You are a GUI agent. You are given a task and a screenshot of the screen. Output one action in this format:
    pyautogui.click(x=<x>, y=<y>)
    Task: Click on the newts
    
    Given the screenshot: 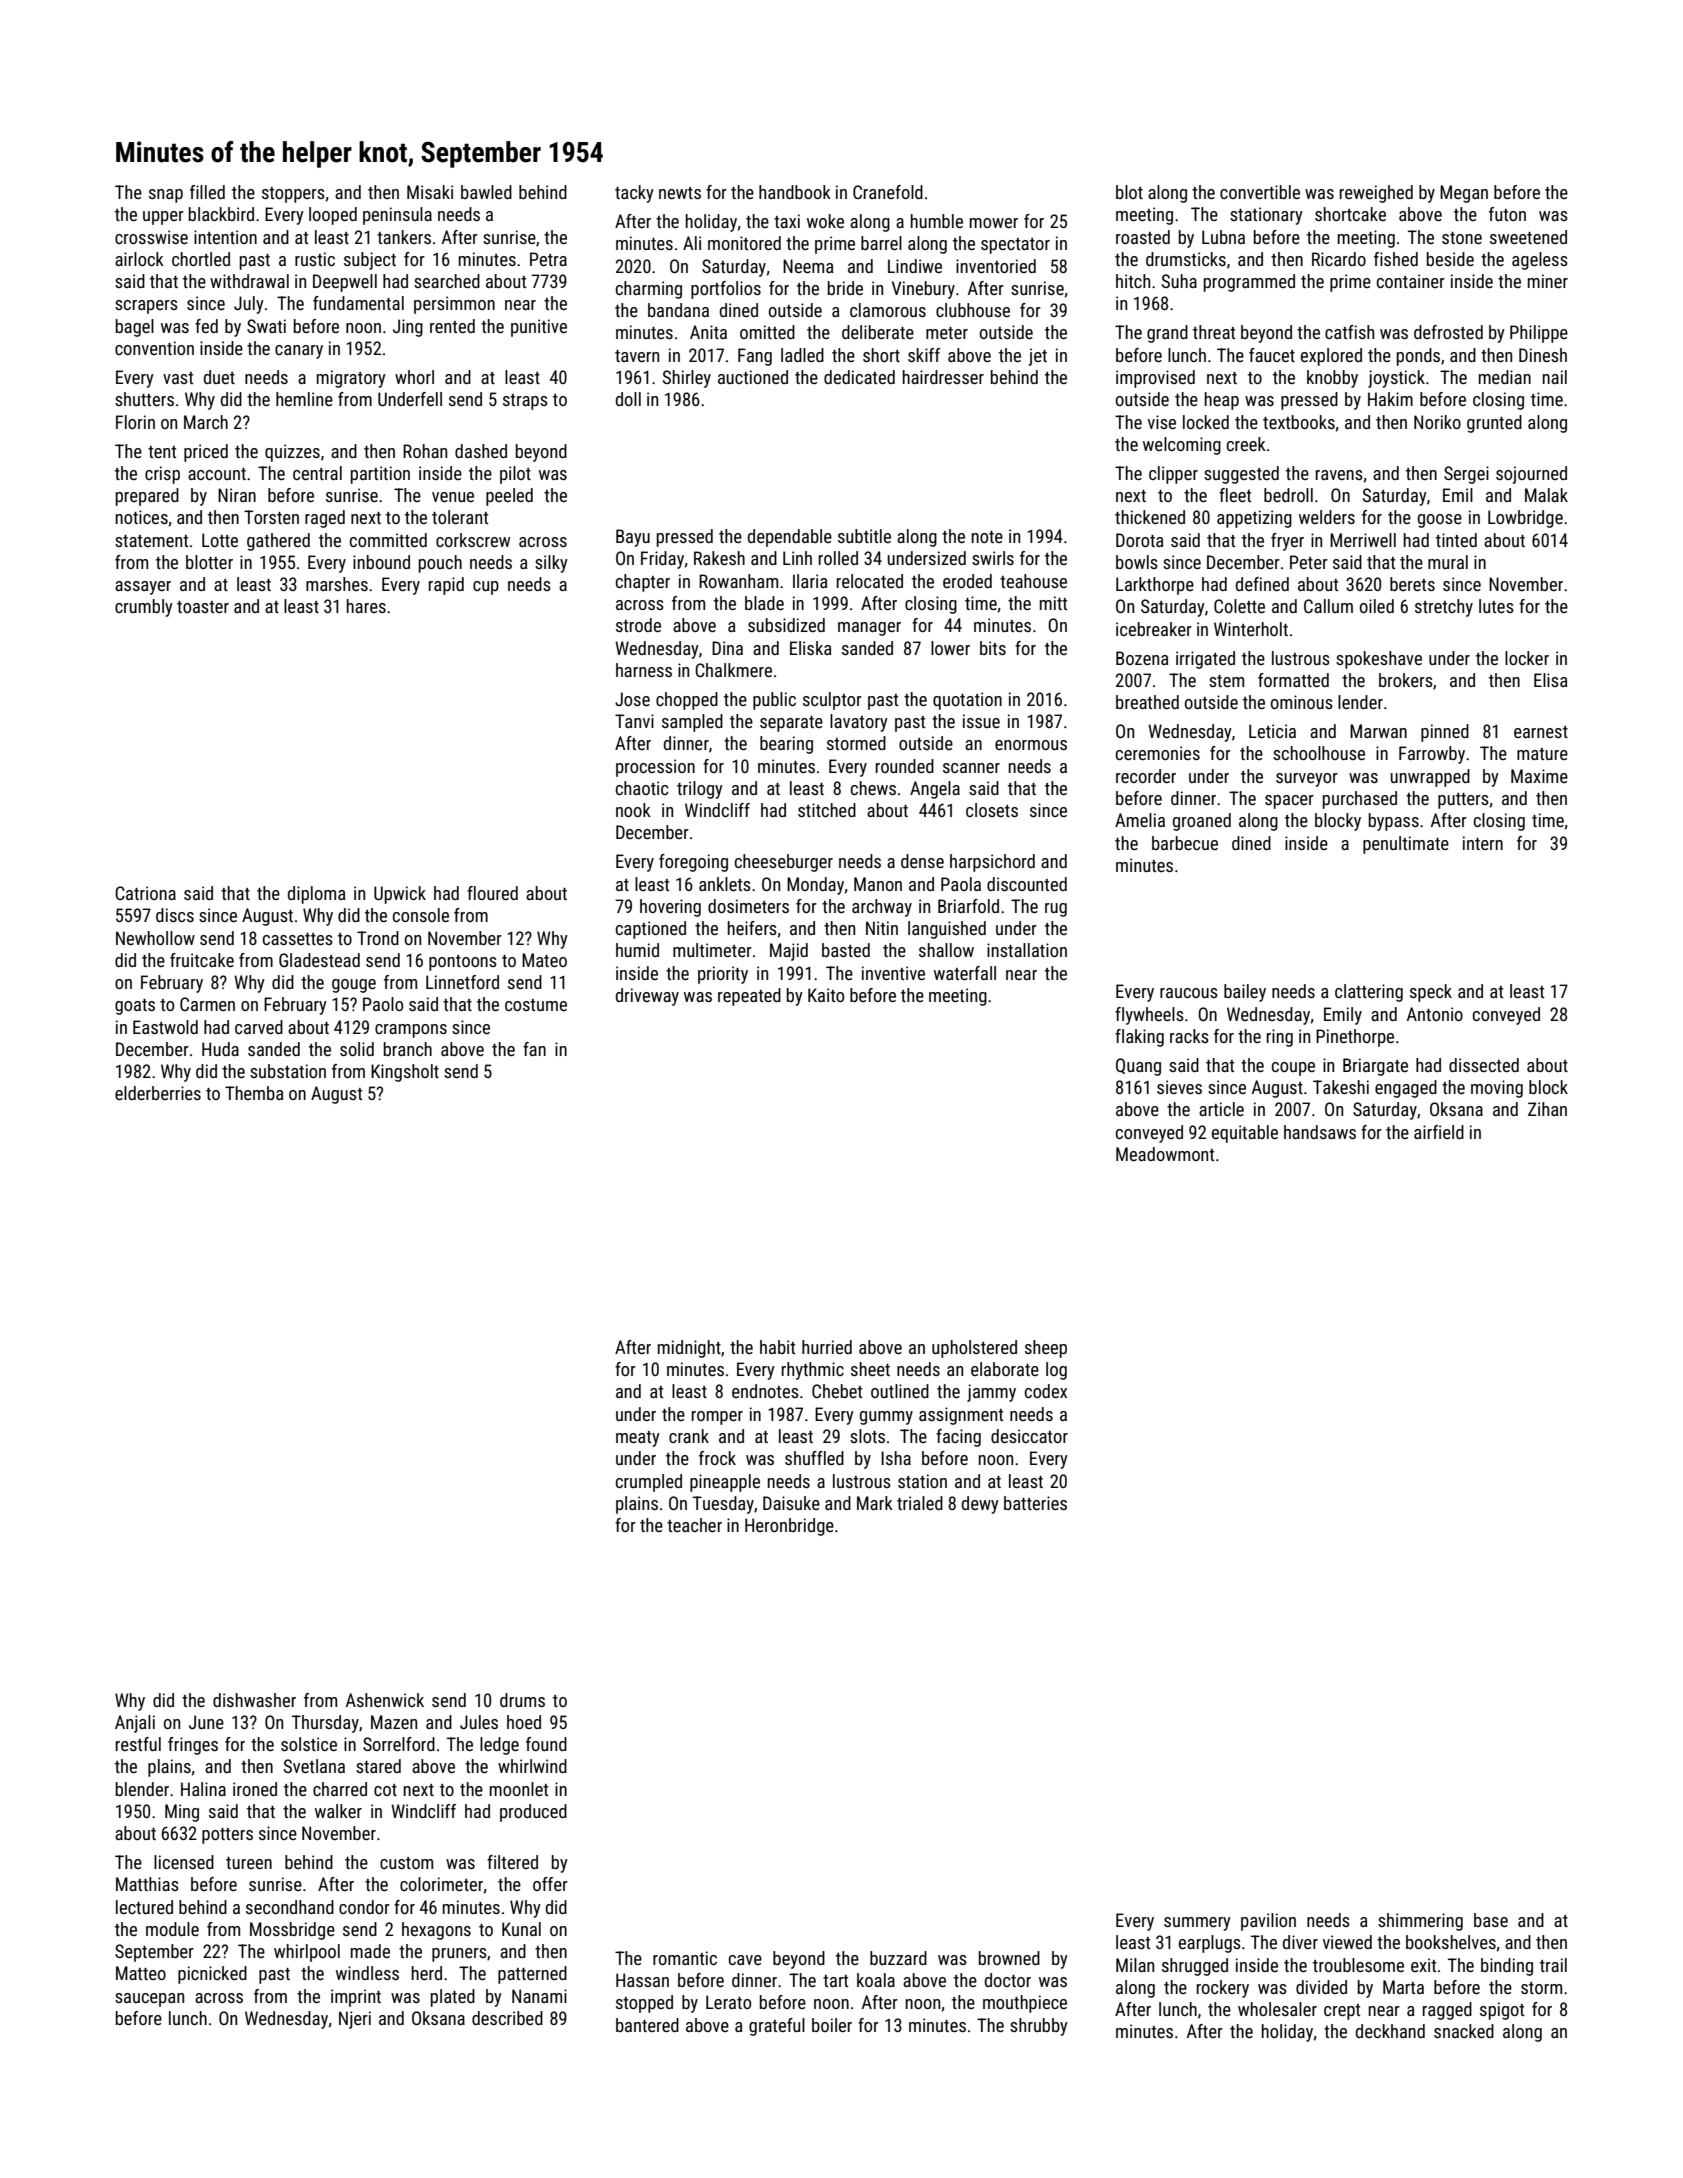 What is the action you would take?
    pyautogui.click(x=680, y=193)
